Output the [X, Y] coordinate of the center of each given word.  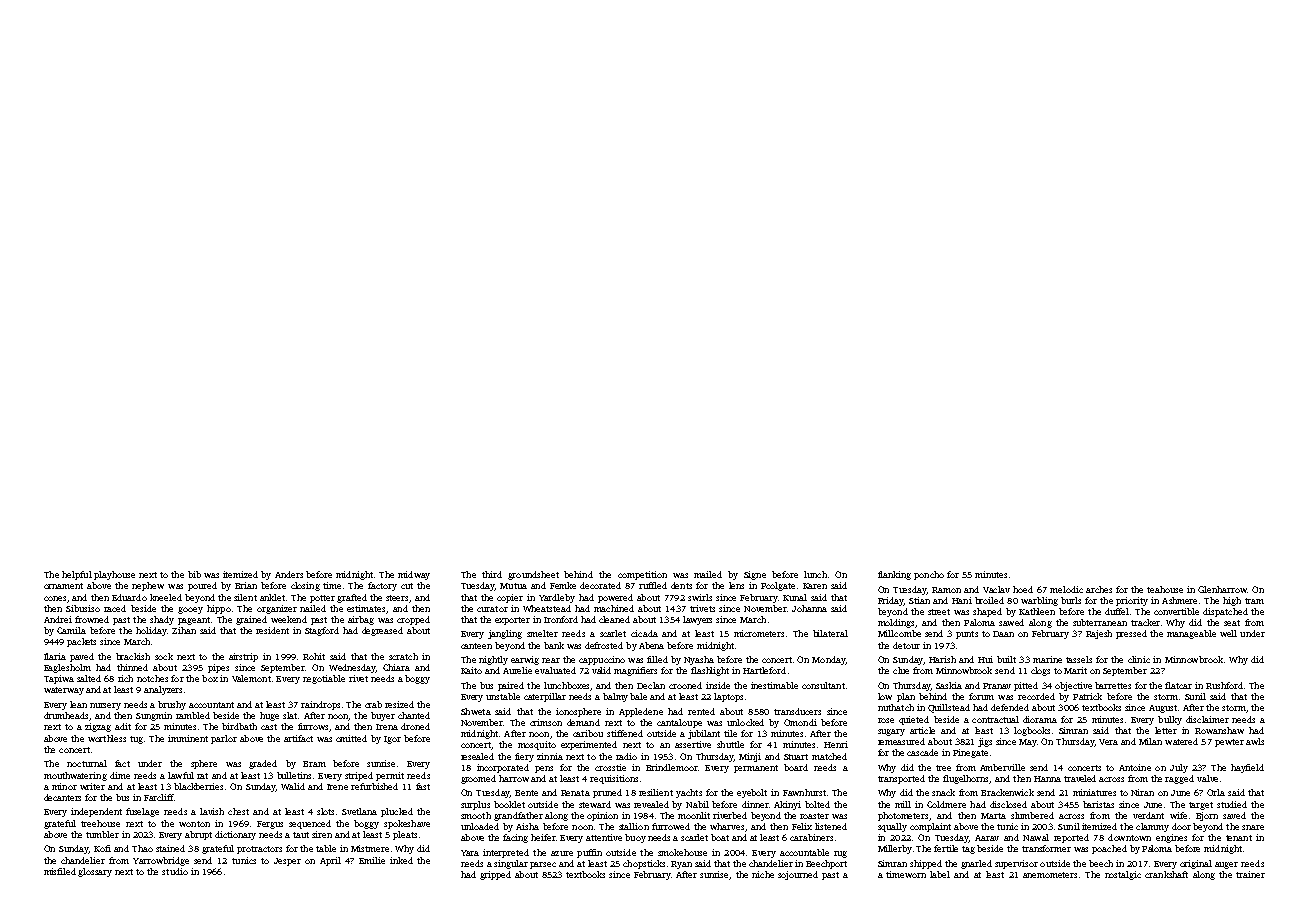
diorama [1040, 719]
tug [136, 740]
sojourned [798, 875]
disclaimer [1207, 719]
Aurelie [517, 670]
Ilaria [55, 656]
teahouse [1165, 589]
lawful [181, 775]
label [940, 874]
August [1163, 709]
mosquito [537, 745]
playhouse [114, 575]
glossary [95, 872]
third [492, 574]
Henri [836, 744]
